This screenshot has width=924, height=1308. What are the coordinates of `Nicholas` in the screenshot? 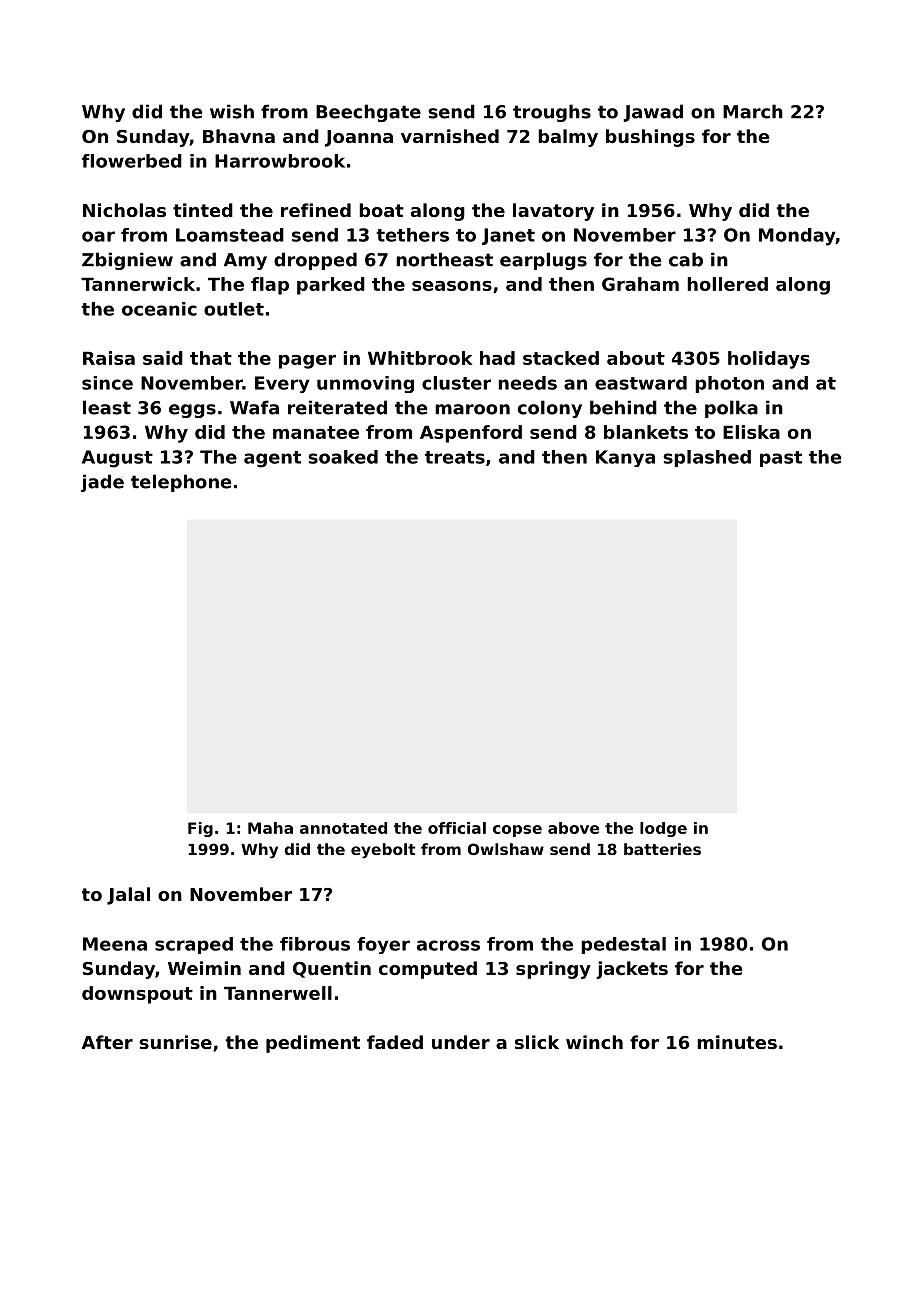 It's located at (124, 210).
